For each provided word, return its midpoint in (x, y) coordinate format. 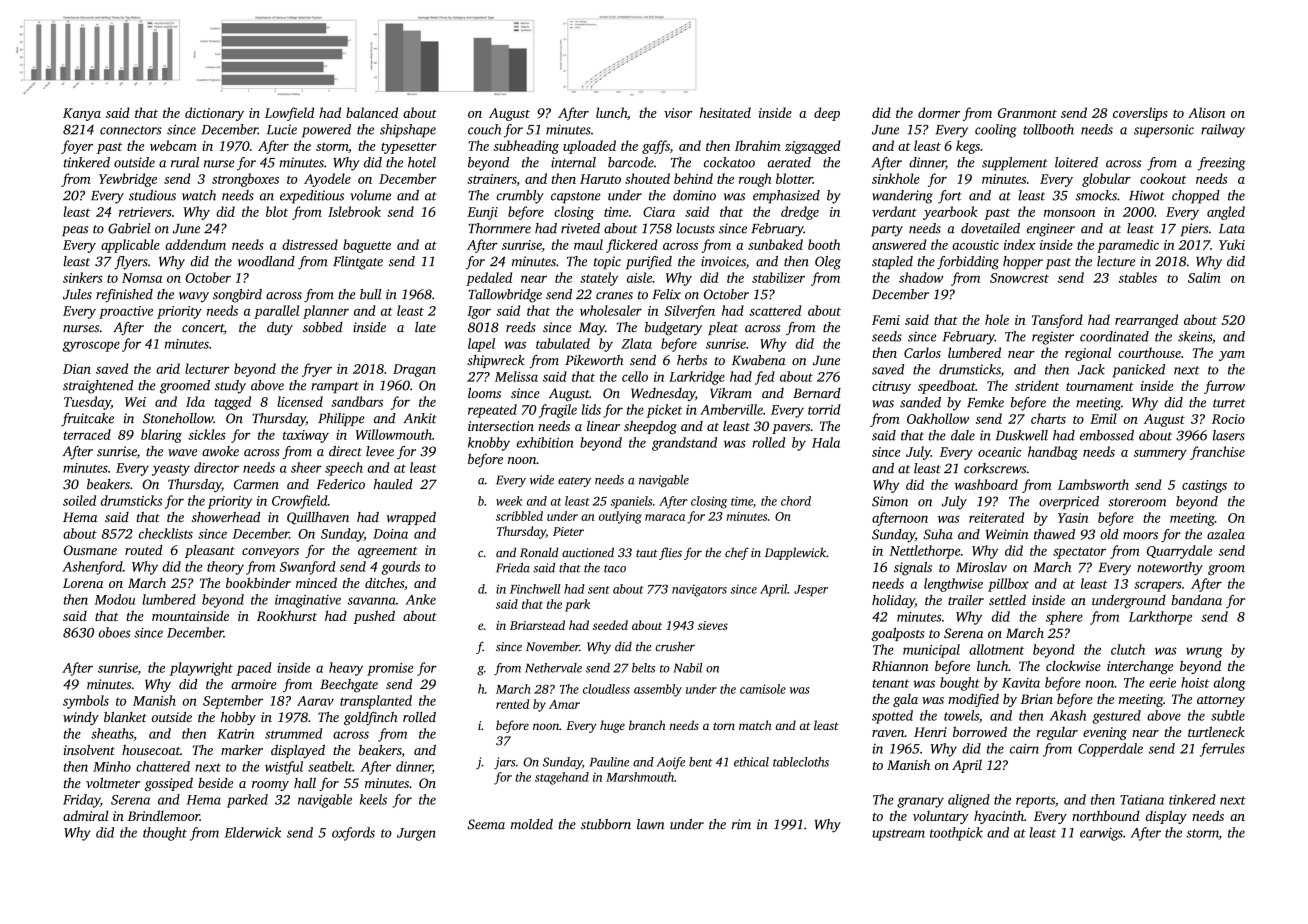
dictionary (214, 114)
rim (741, 824)
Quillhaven (318, 518)
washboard (986, 484)
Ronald (539, 552)
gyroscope (91, 346)
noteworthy (1170, 569)
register (1053, 338)
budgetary (673, 329)
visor (678, 113)
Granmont (1027, 113)
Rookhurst (287, 615)
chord (796, 501)
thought (165, 834)
